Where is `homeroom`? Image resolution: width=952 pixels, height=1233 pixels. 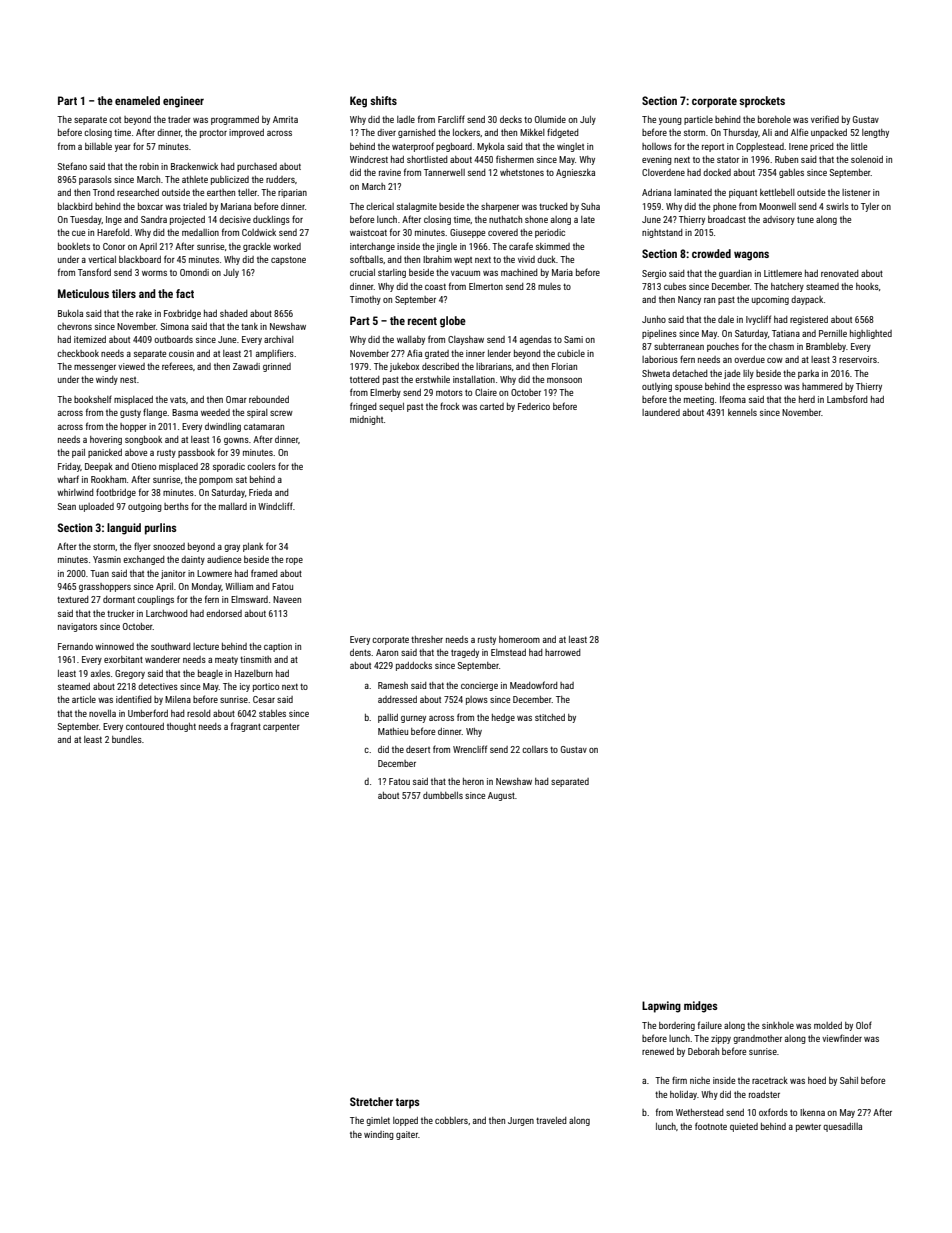
homeroom is located at coordinates (519, 639).
